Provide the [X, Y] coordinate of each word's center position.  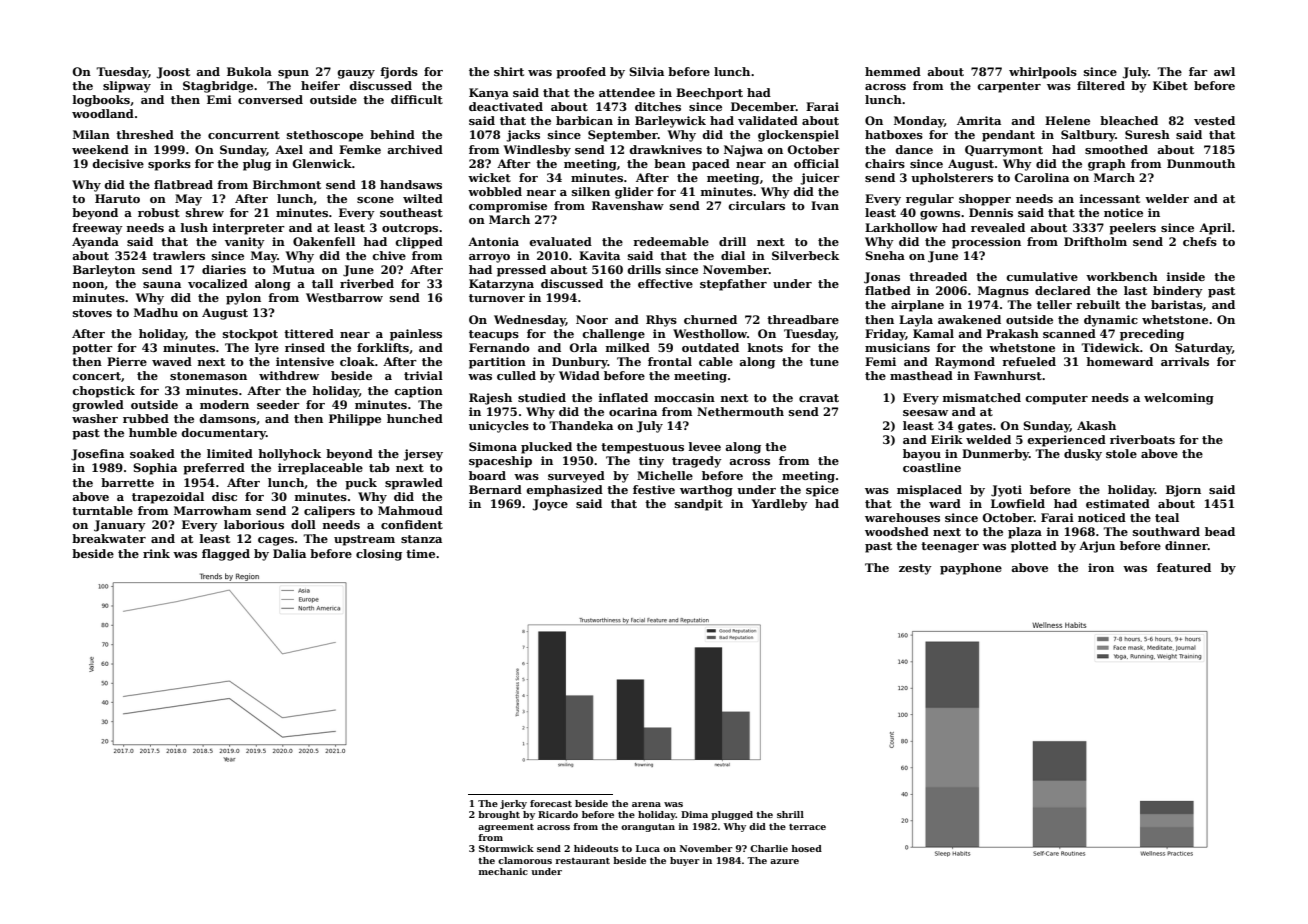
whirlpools [1043, 73]
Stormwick [506, 848]
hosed [807, 848]
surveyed [576, 477]
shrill [790, 814]
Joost [173, 73]
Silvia [646, 71]
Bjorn [1183, 491]
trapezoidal [168, 498]
